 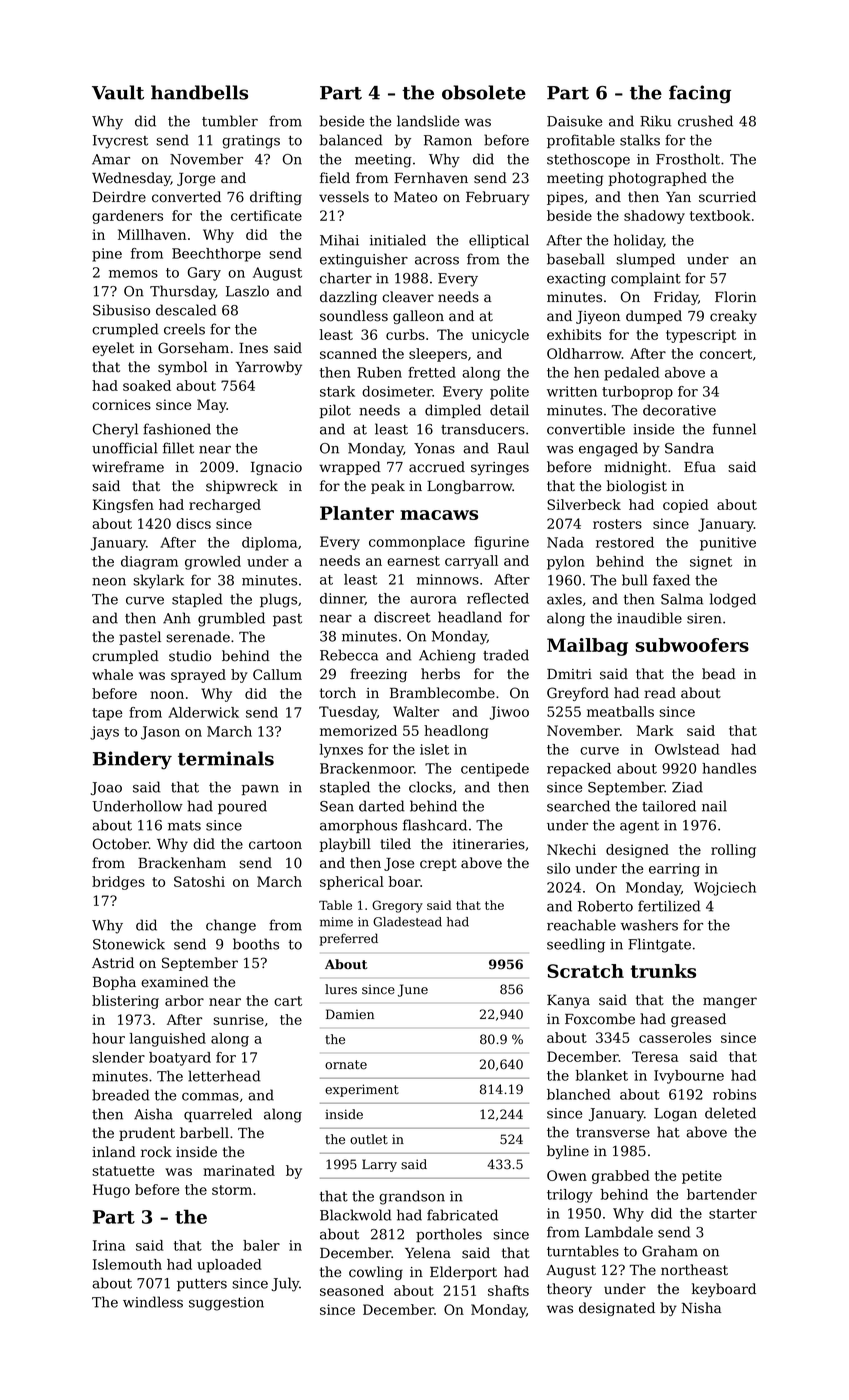 I want to click on facing, so click(x=700, y=94).
